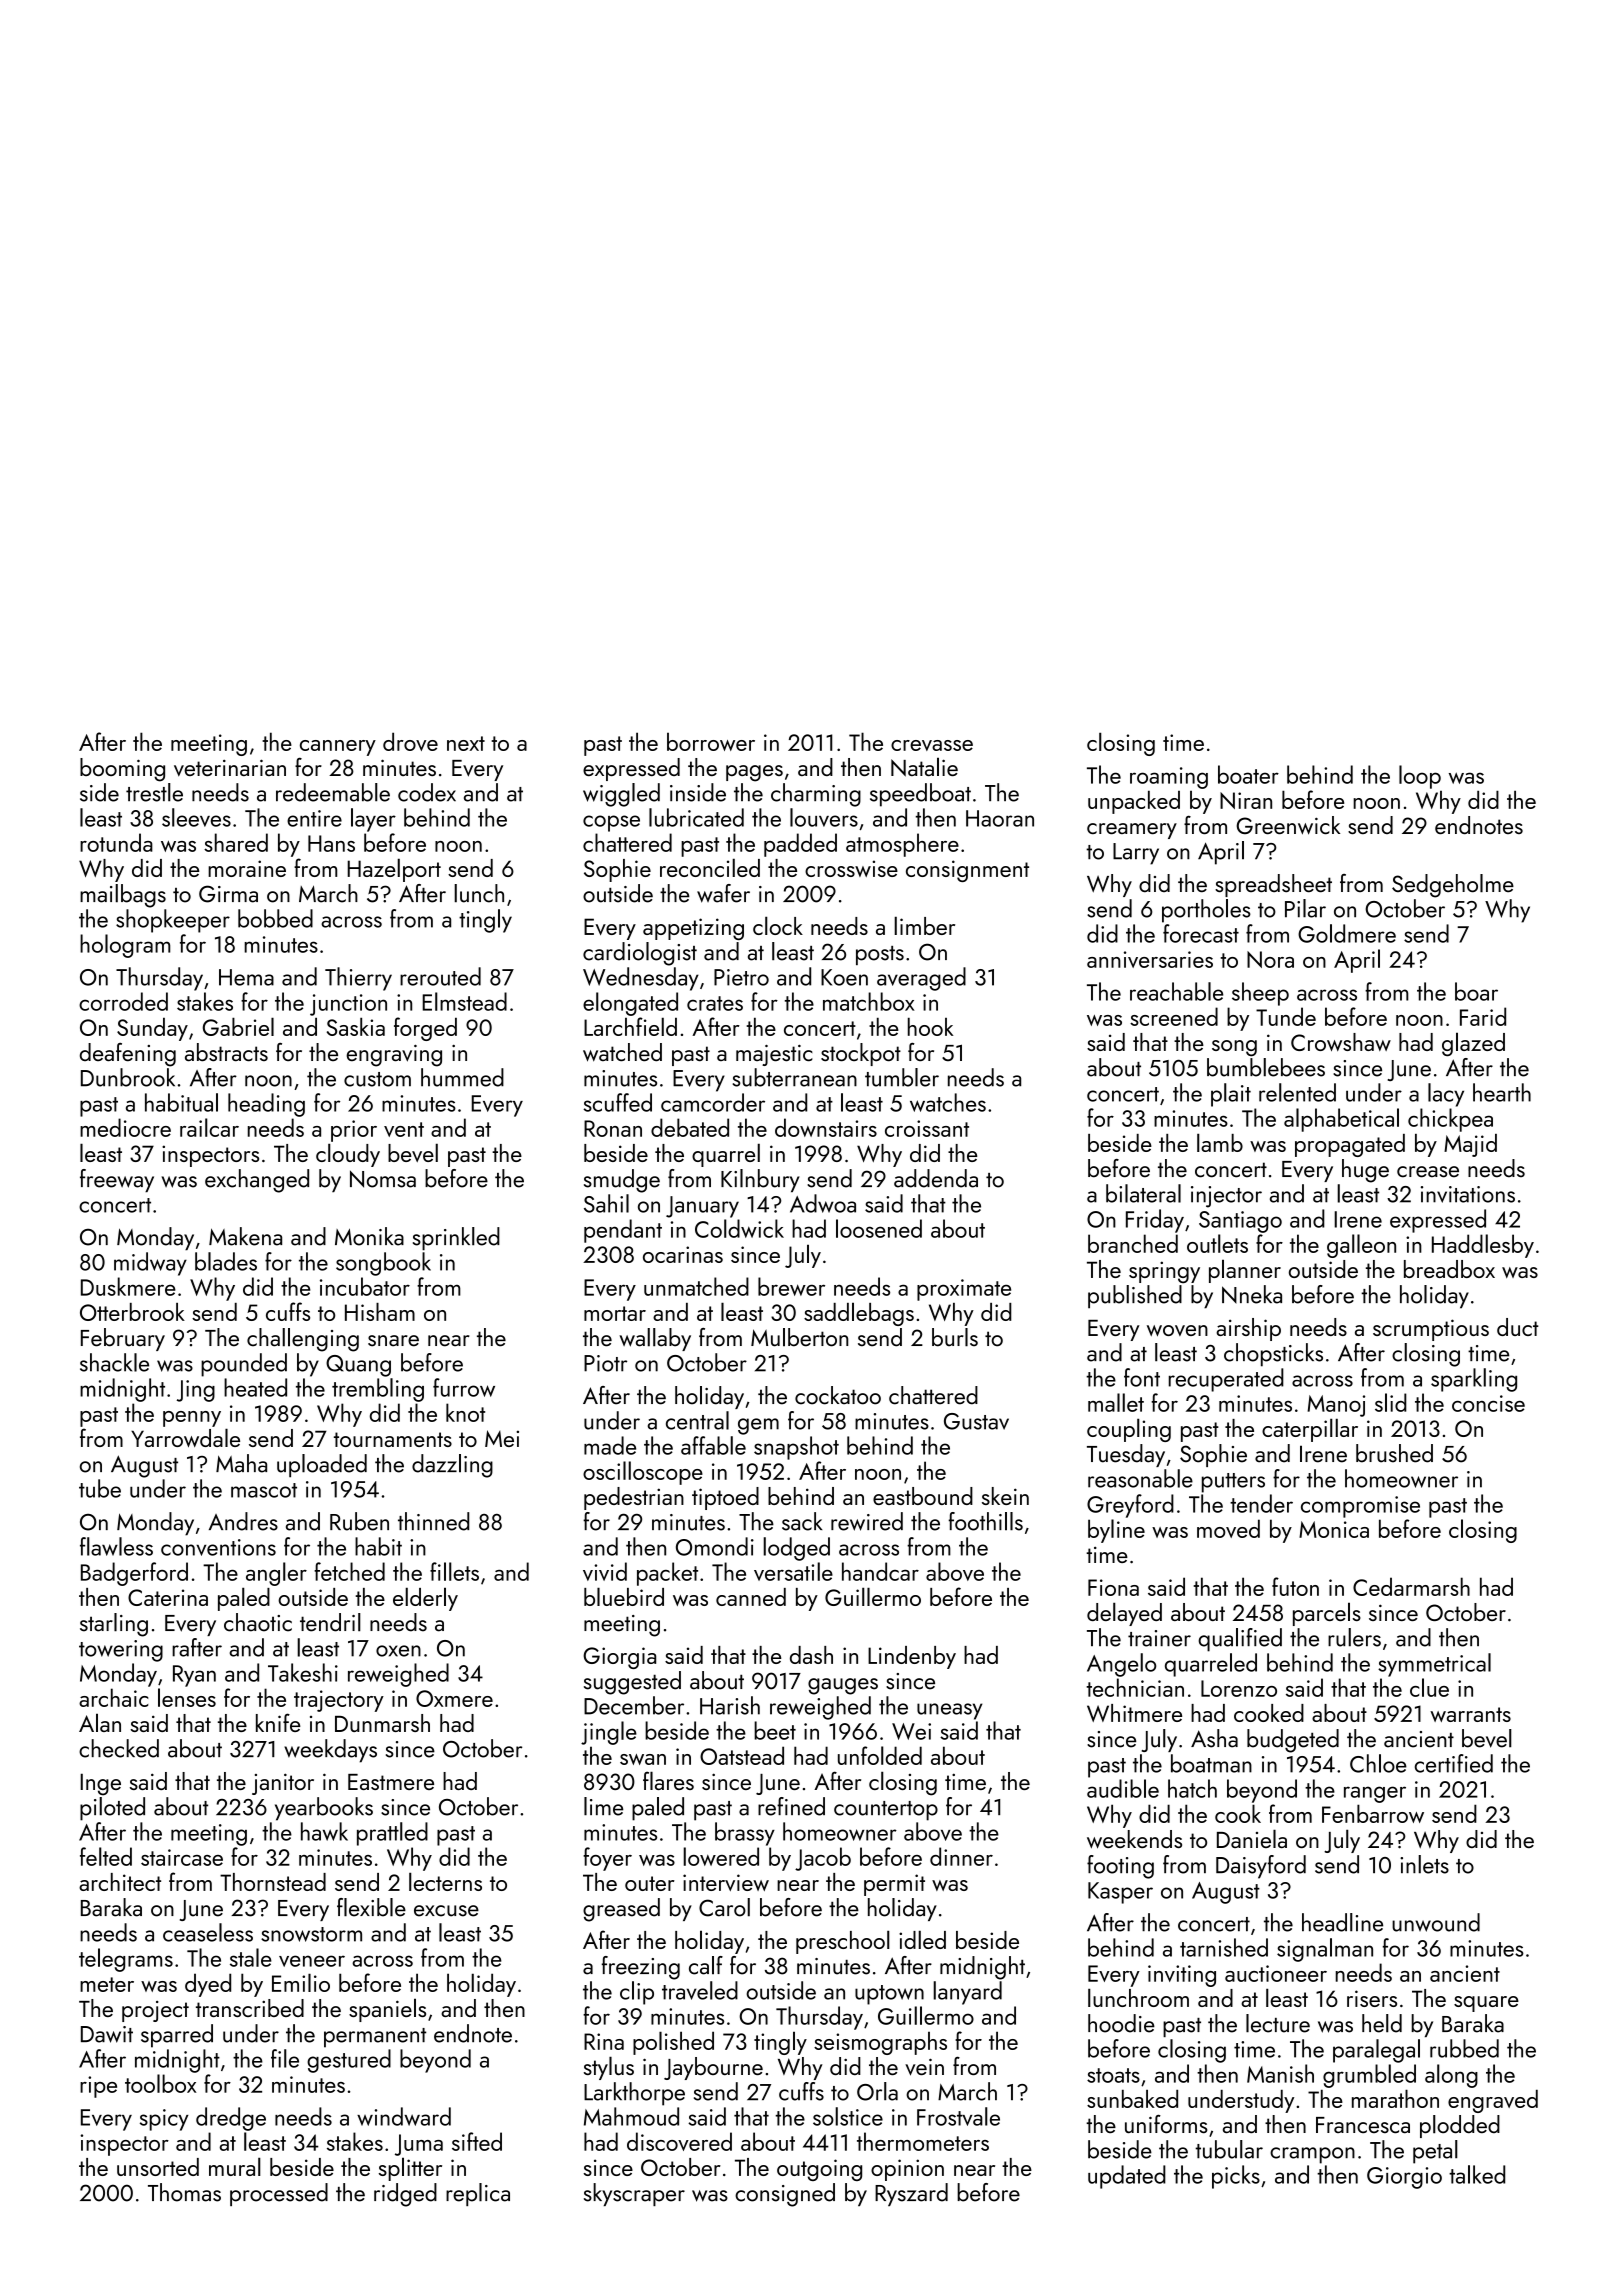 This screenshot has height=2292, width=1620. I want to click on processed, so click(279, 2194).
